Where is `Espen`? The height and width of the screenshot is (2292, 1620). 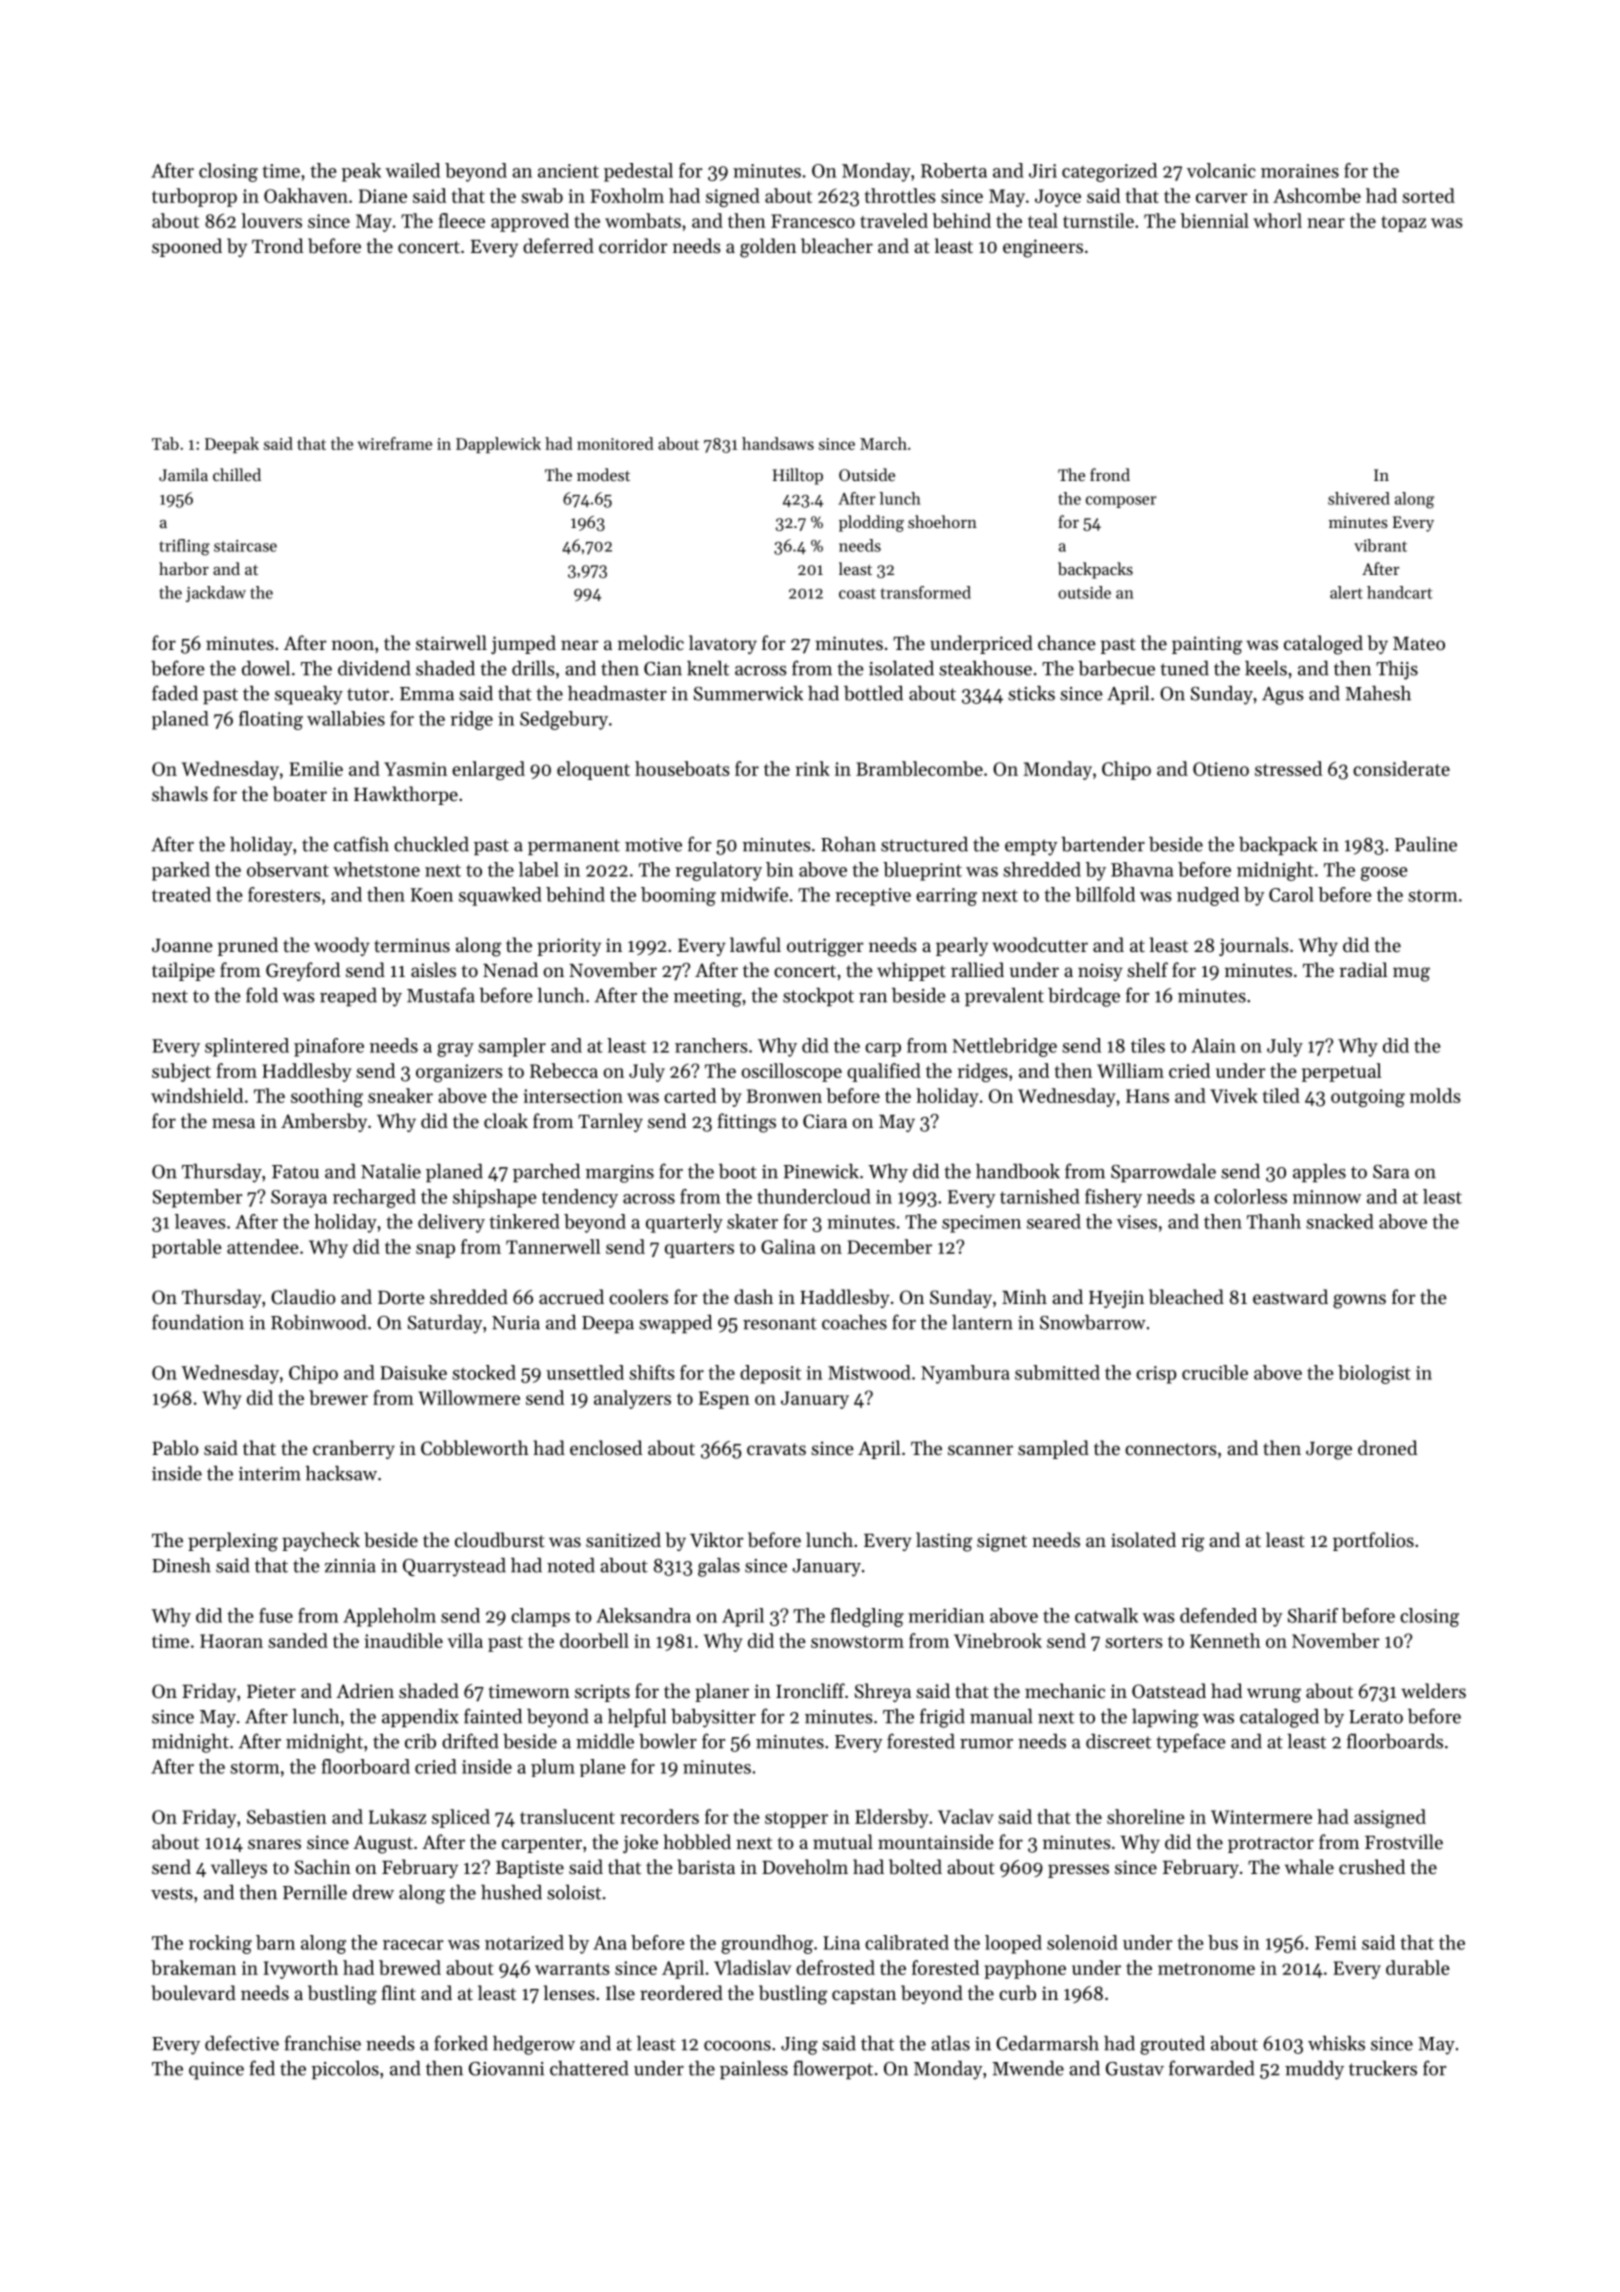 Espen is located at coordinates (724, 1400).
